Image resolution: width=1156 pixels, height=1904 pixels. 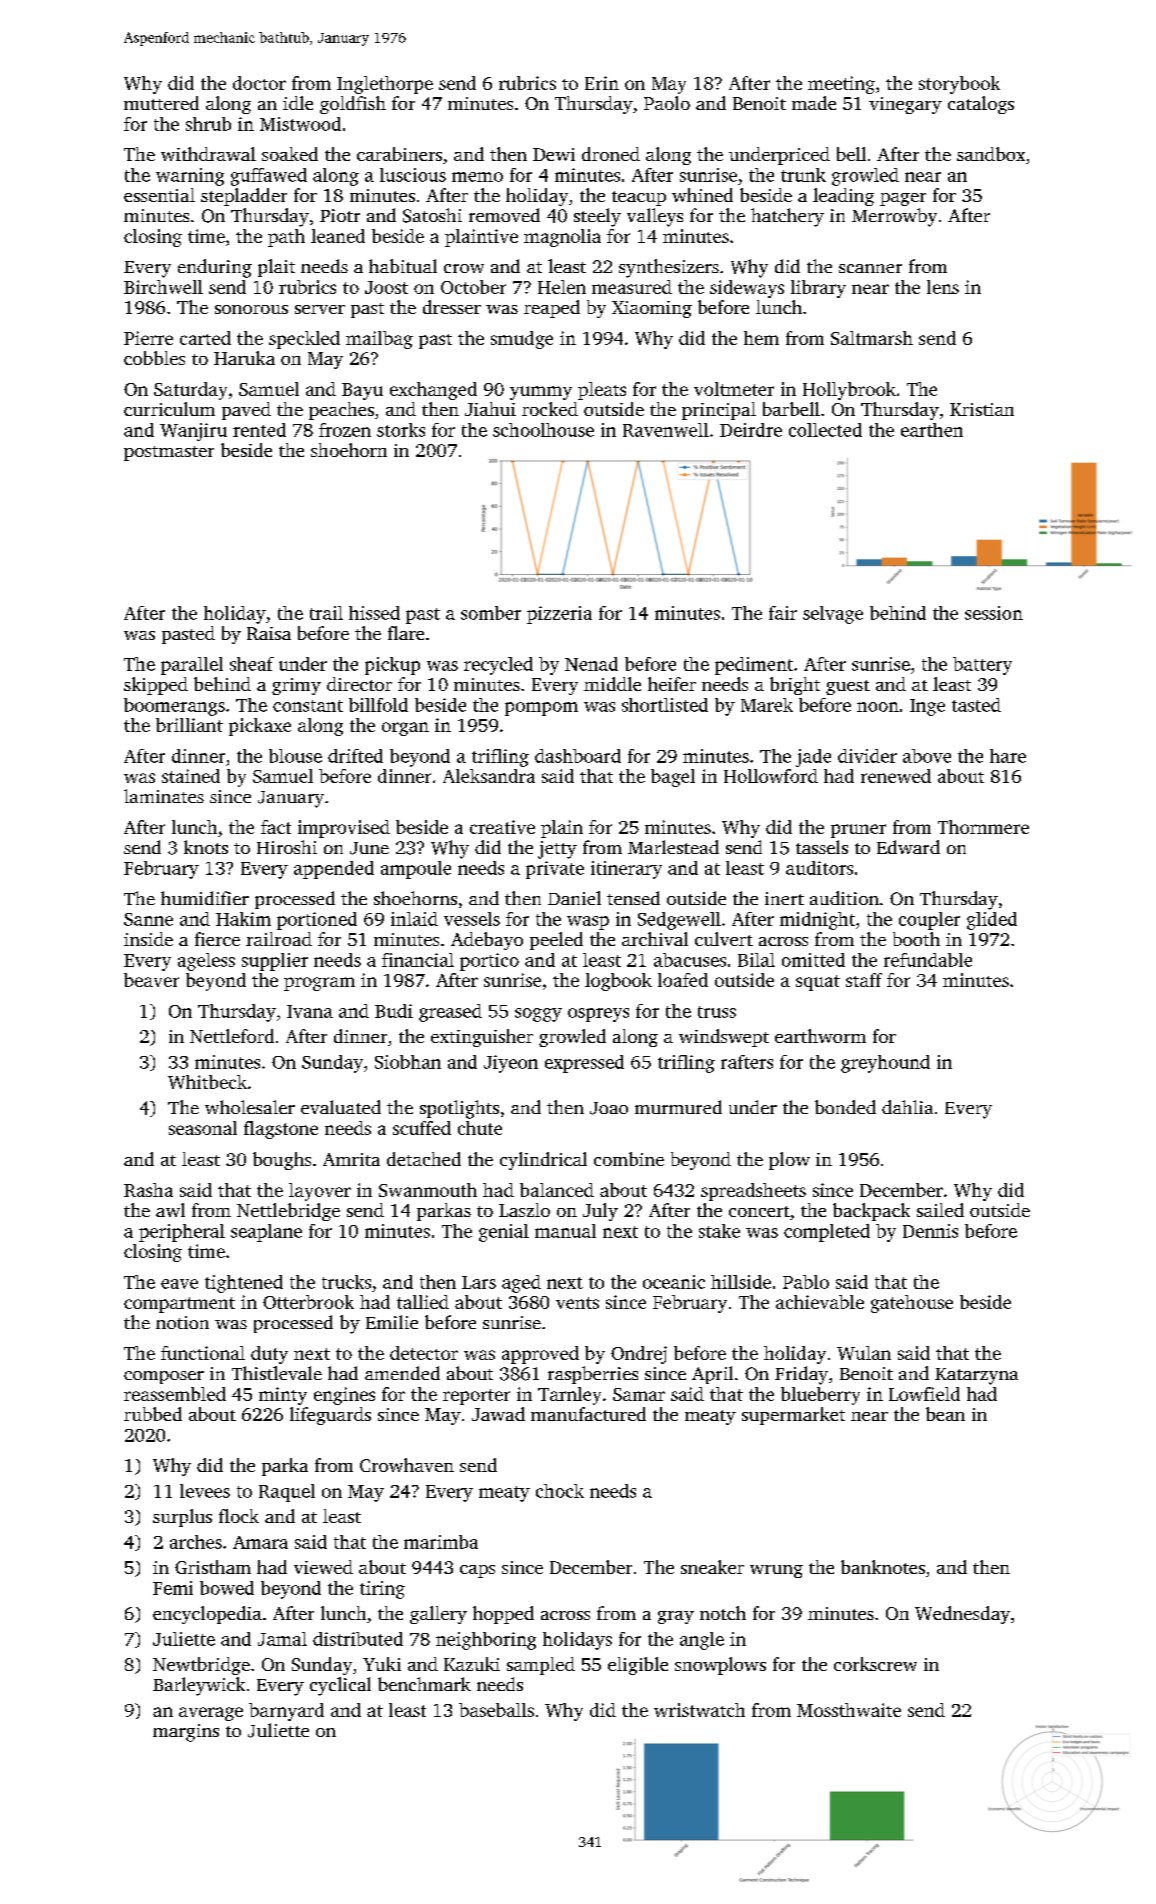 I want to click on inside, so click(x=148, y=939).
